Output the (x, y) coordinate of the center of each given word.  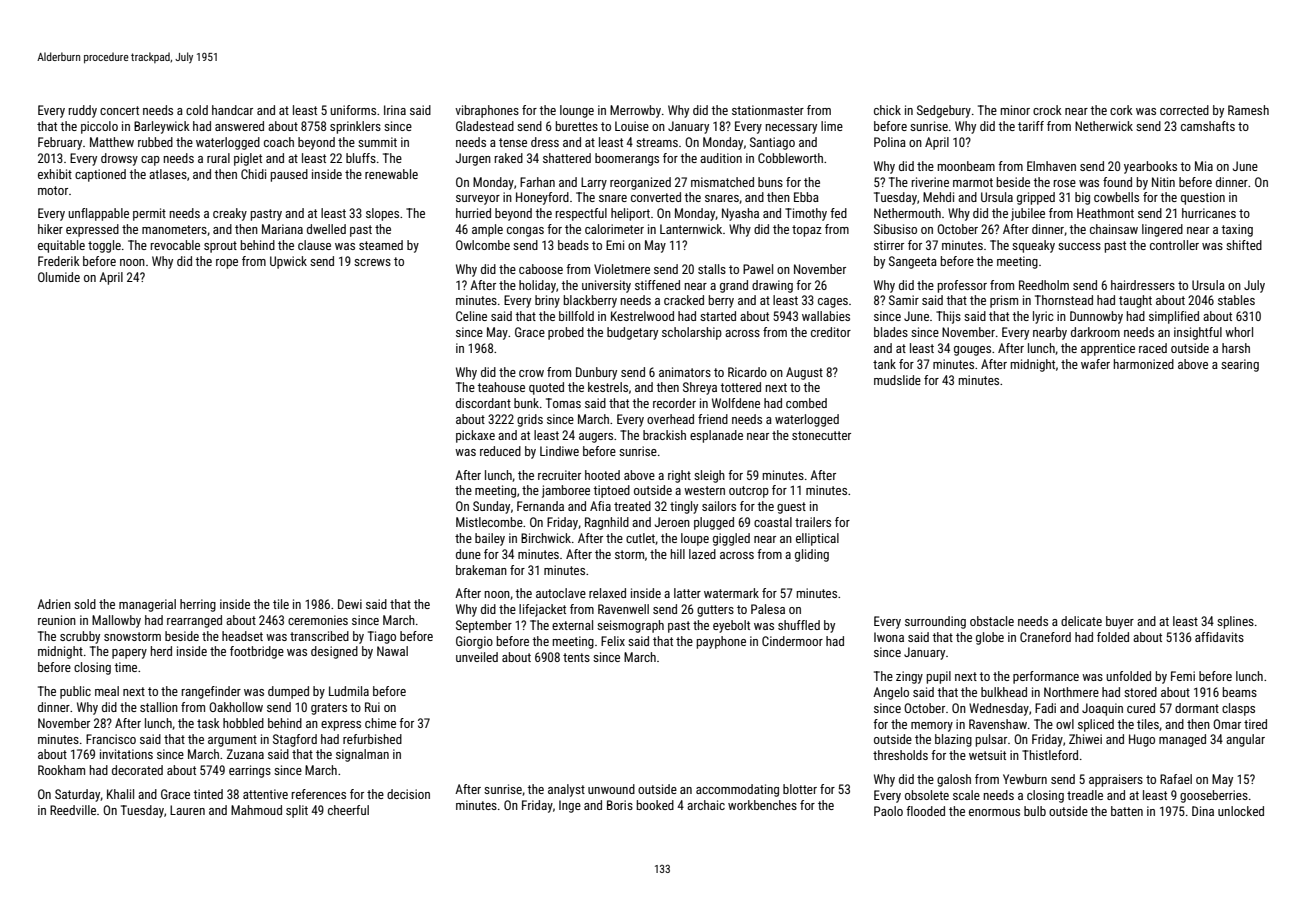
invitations (126, 754)
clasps (1238, 709)
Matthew (112, 142)
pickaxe (475, 436)
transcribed (319, 636)
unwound (611, 789)
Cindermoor (792, 641)
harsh (1236, 348)
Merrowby (635, 111)
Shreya (700, 388)
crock (1047, 110)
